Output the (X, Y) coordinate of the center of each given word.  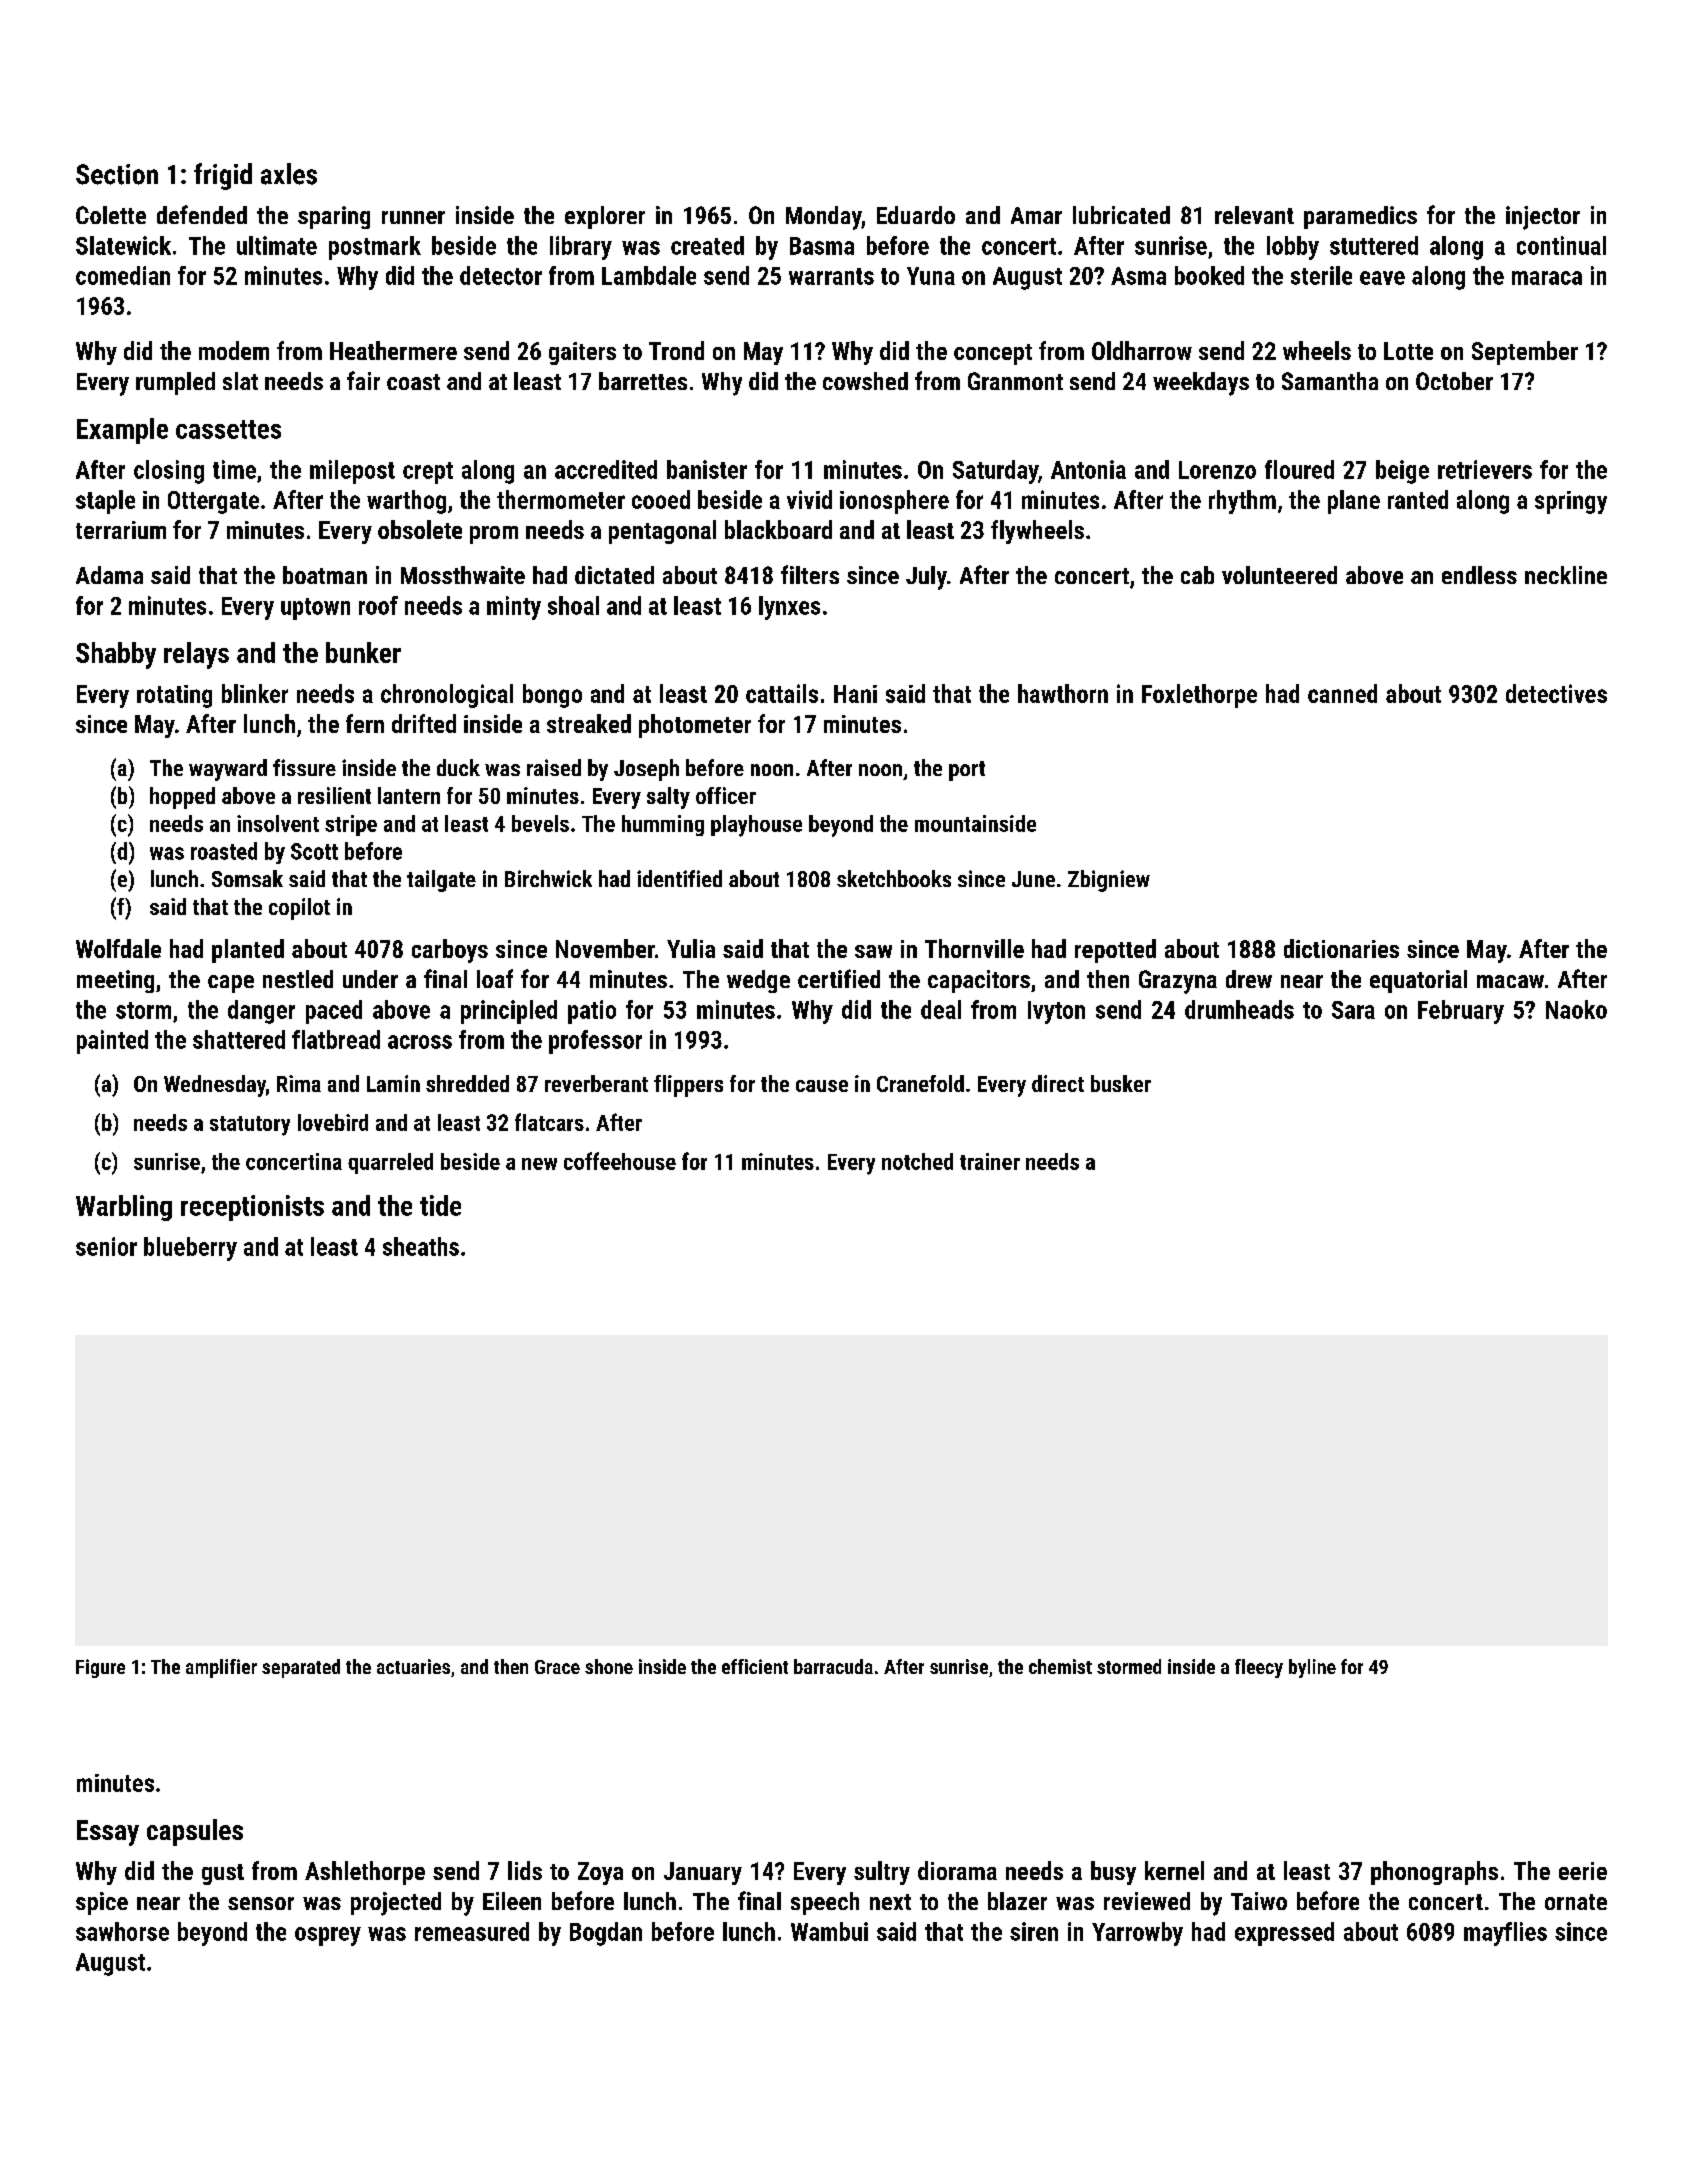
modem (234, 350)
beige (1402, 472)
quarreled (390, 1163)
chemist (1060, 1666)
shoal (573, 605)
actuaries (413, 1666)
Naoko (1576, 1009)
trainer (990, 1161)
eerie (1583, 1871)
